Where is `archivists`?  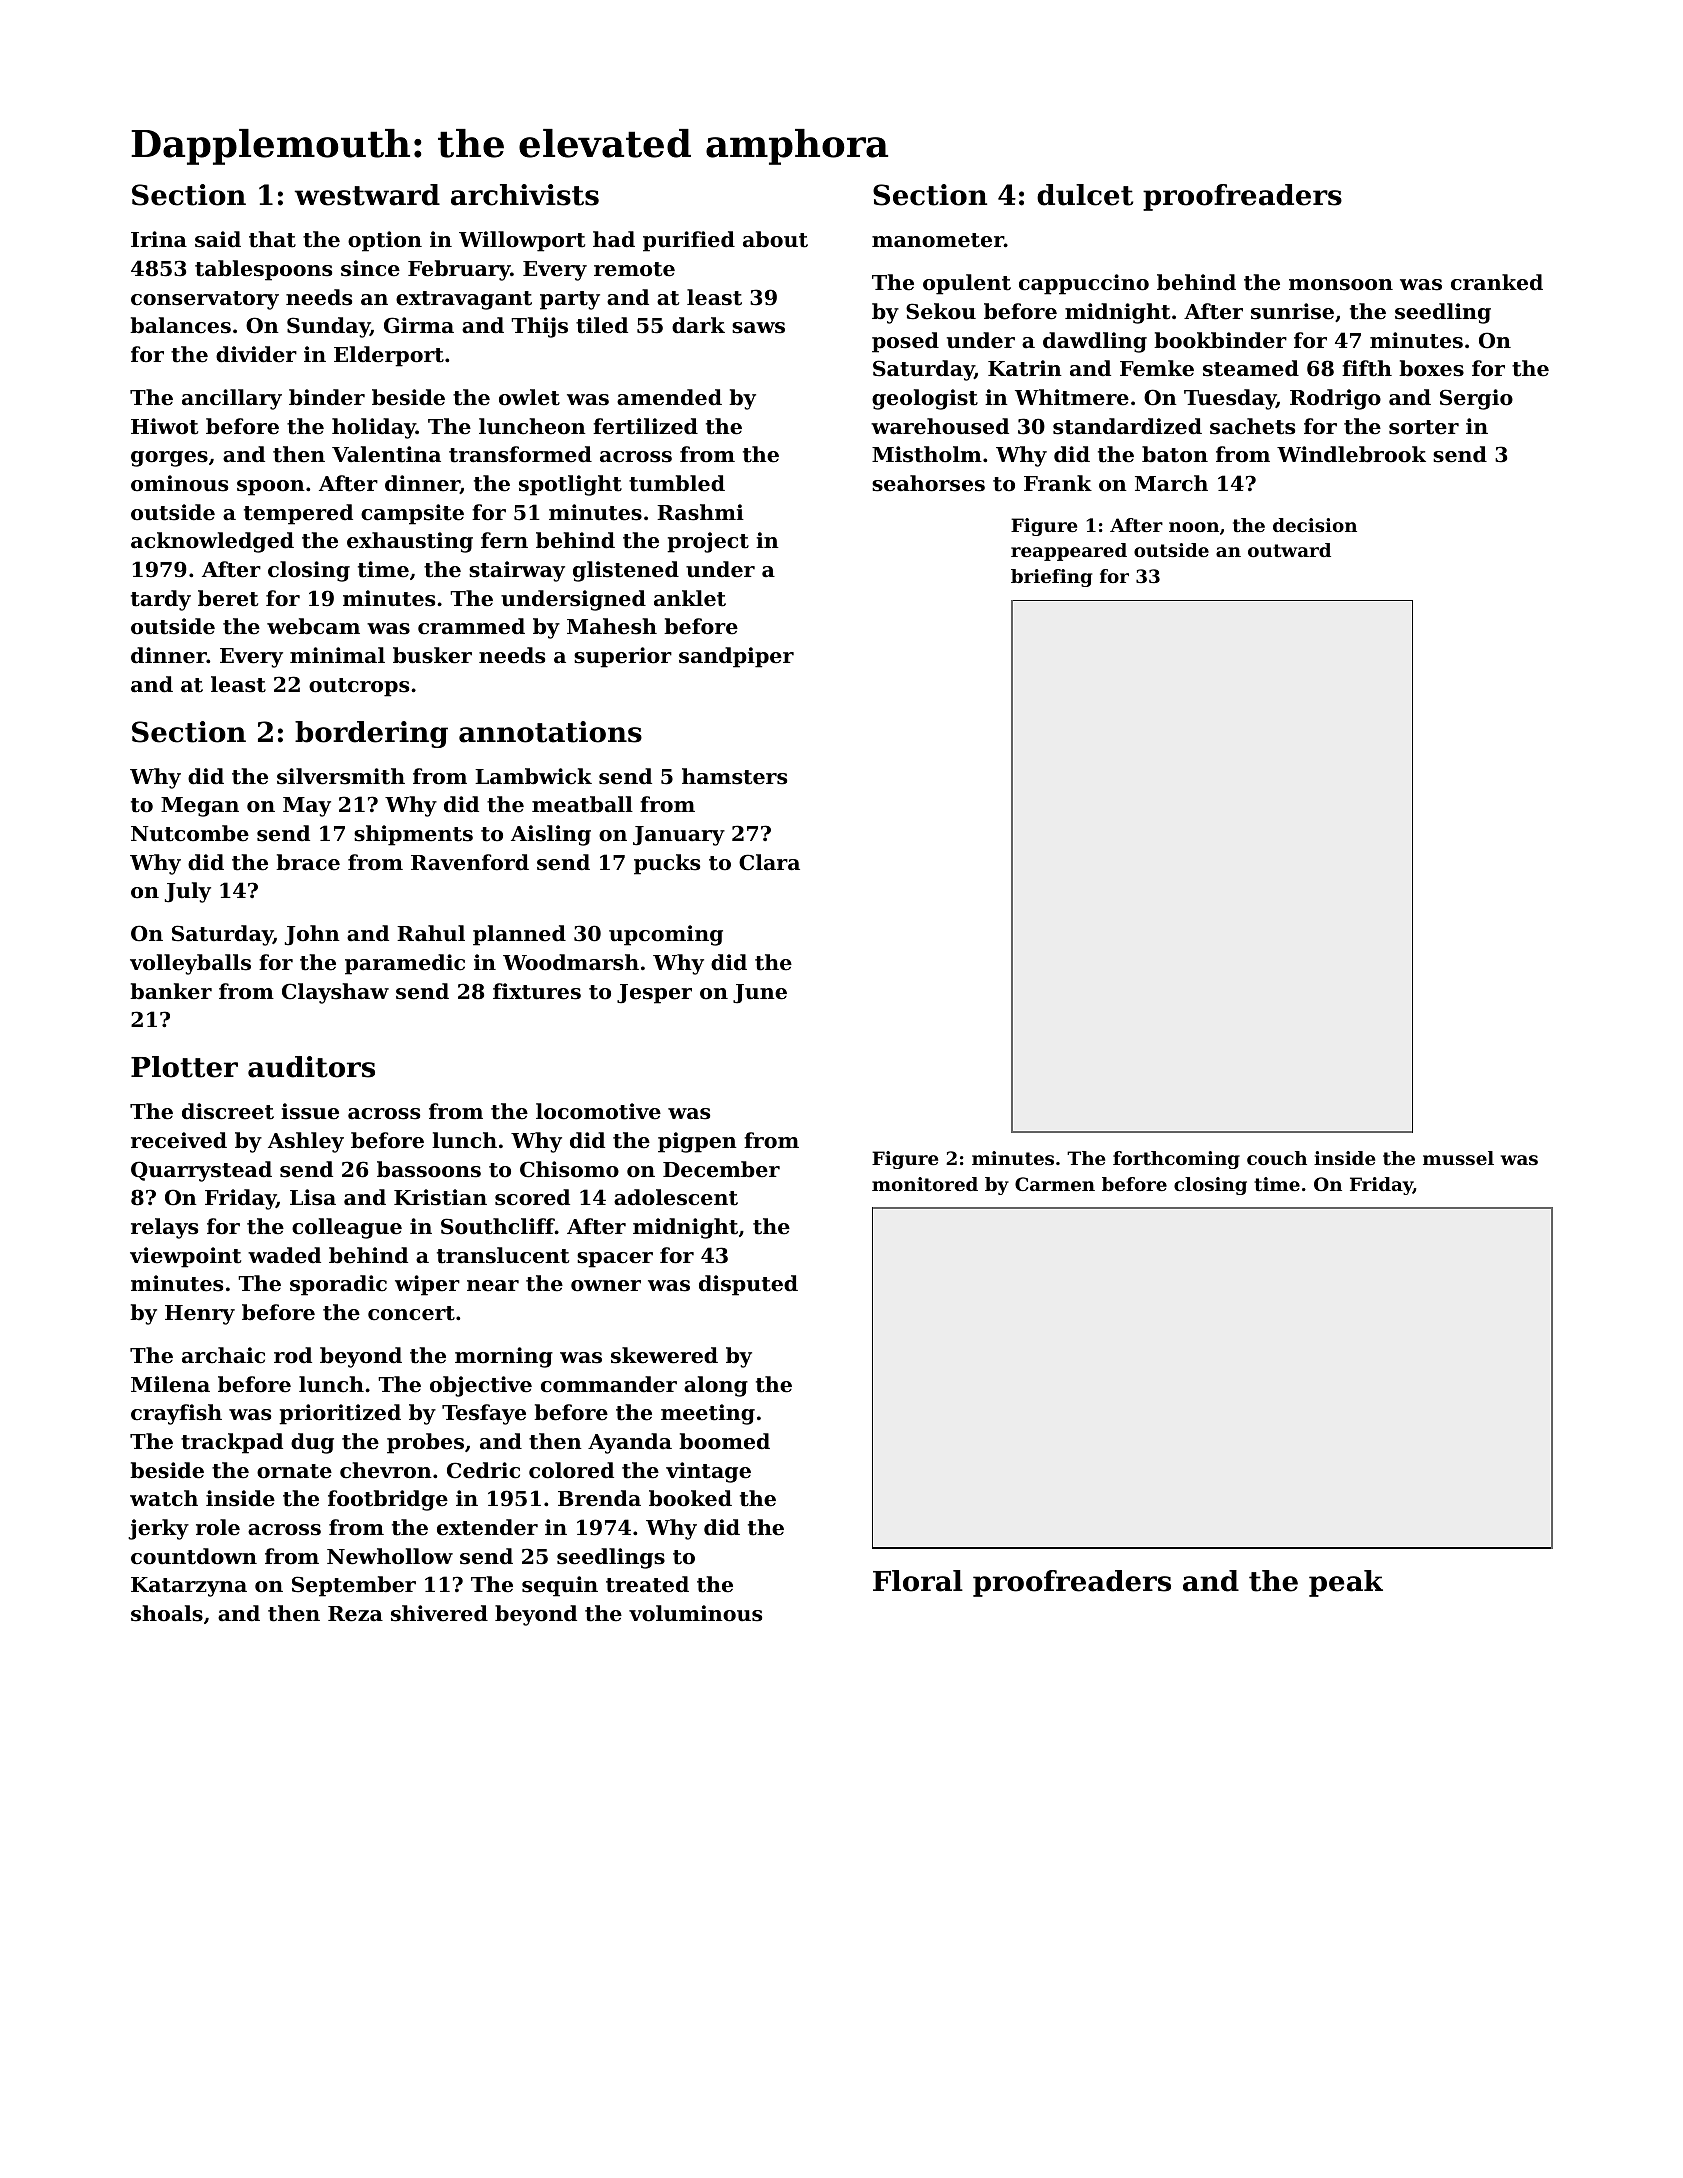 archivists is located at coordinates (525, 195).
